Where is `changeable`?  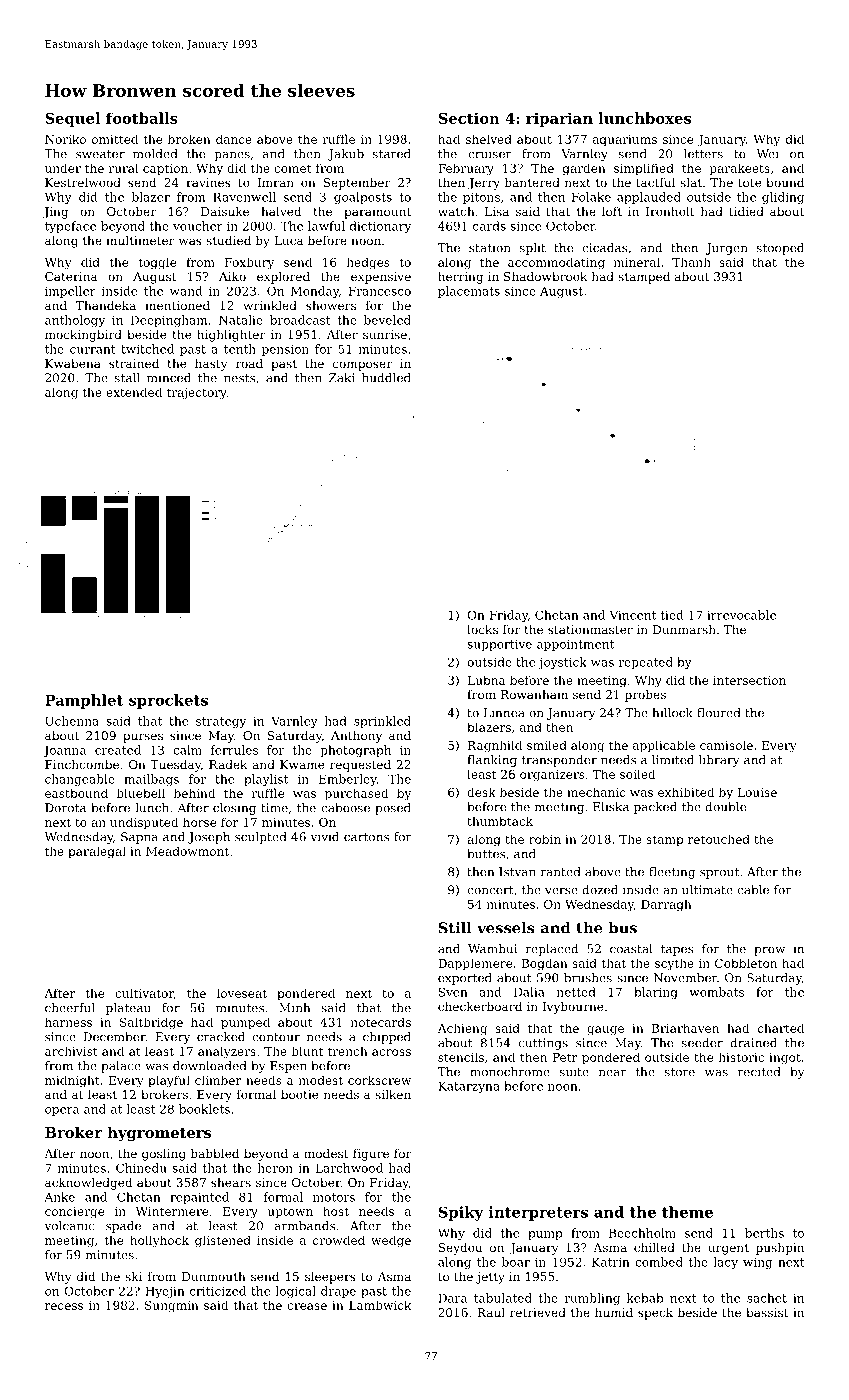
changeable is located at coordinates (80, 780).
